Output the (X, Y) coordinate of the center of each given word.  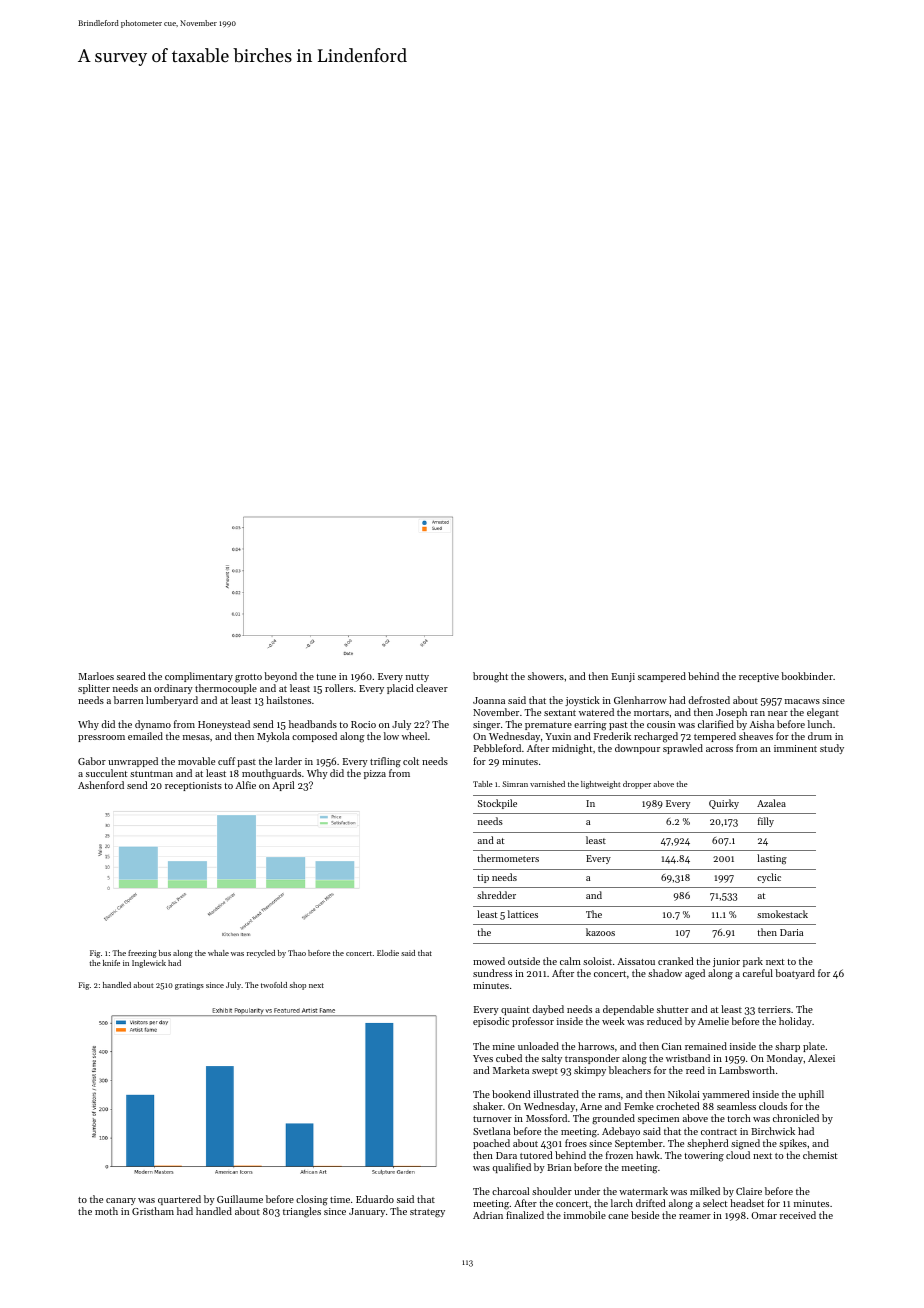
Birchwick (773, 1131)
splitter (94, 689)
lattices (523, 914)
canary (121, 1201)
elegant (823, 713)
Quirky (724, 804)
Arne (591, 1106)
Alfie (245, 785)
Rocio (363, 724)
